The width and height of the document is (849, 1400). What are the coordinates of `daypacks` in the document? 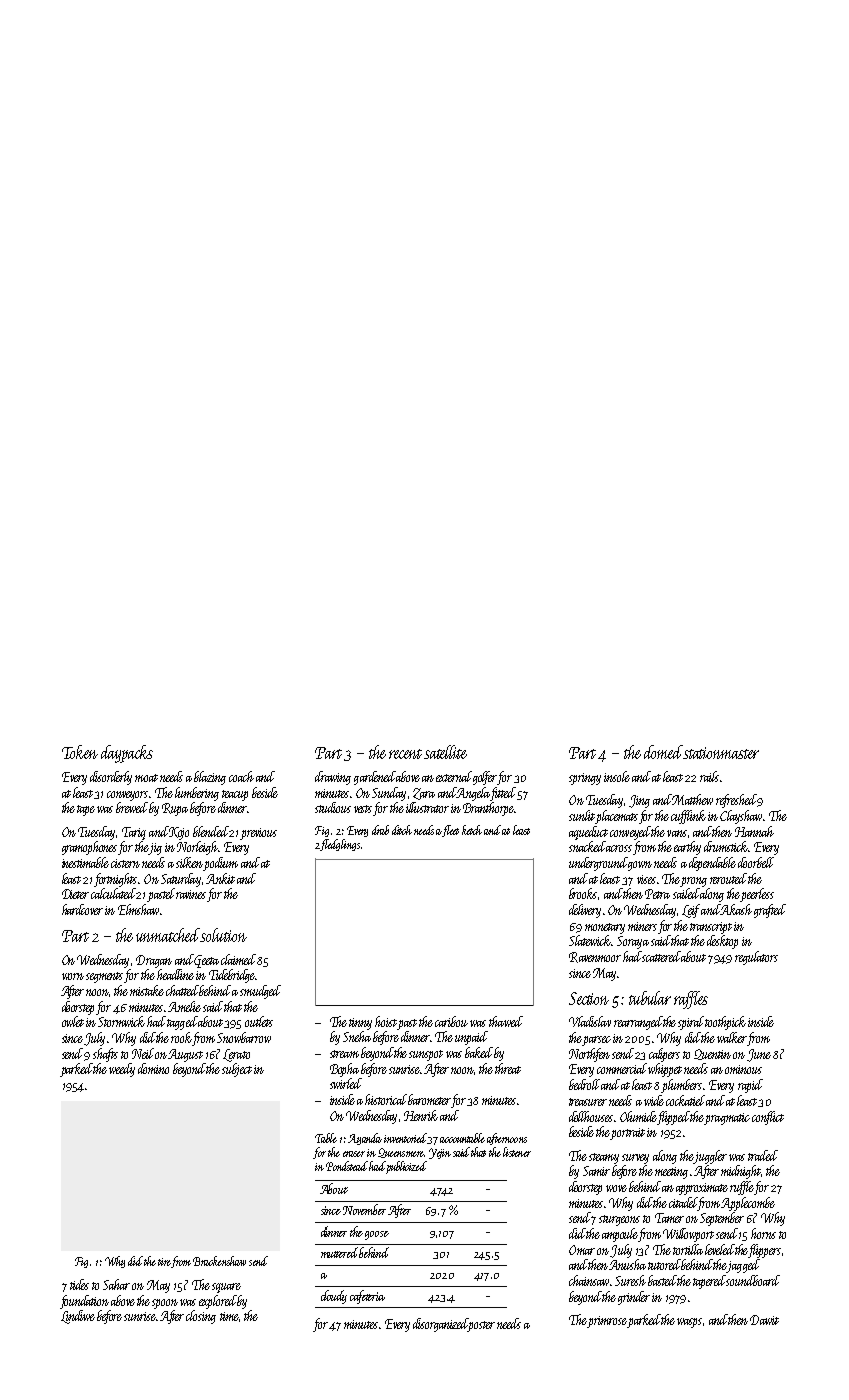 It's located at (127, 754).
